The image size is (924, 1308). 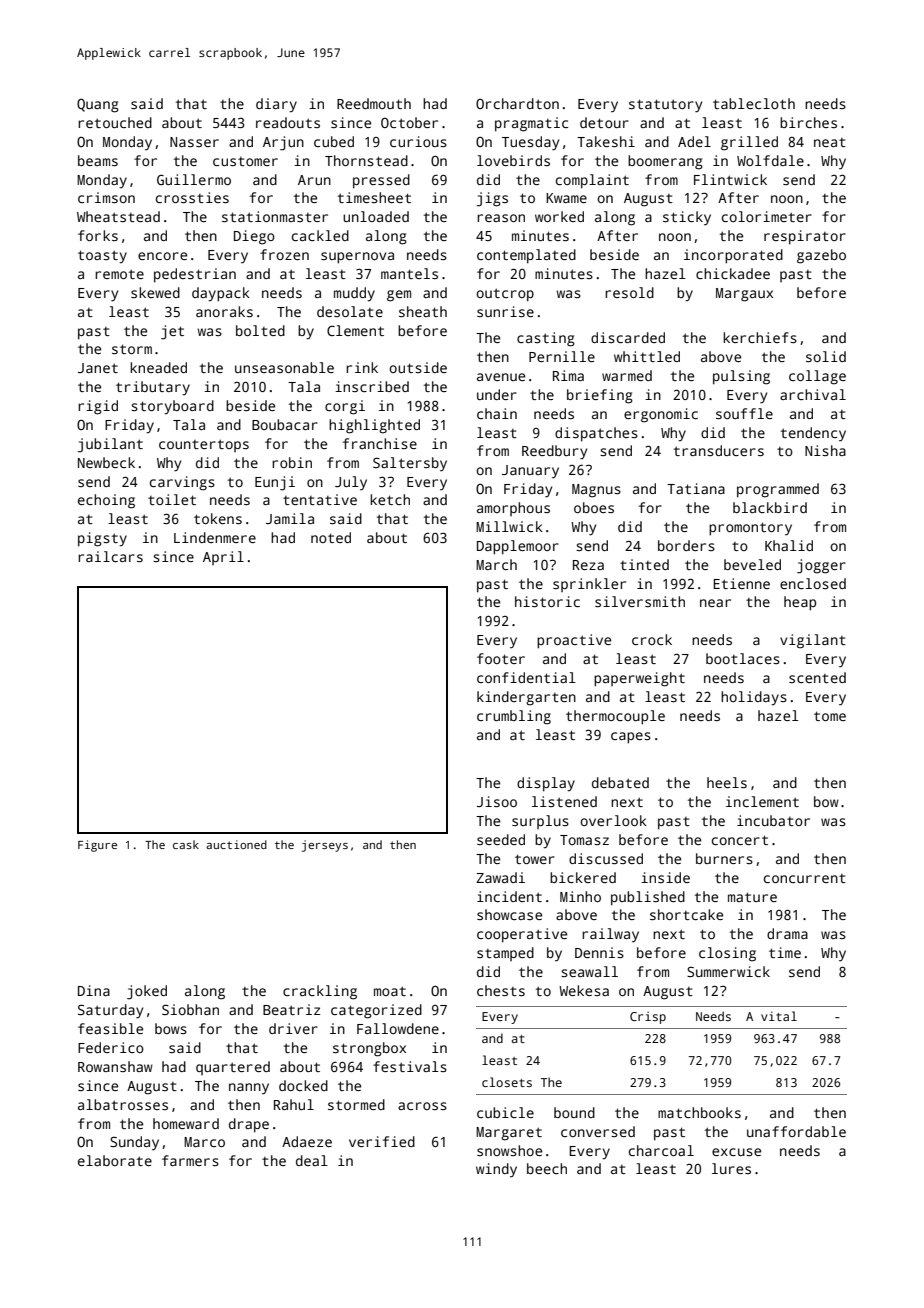 I want to click on crackling, so click(x=320, y=992).
